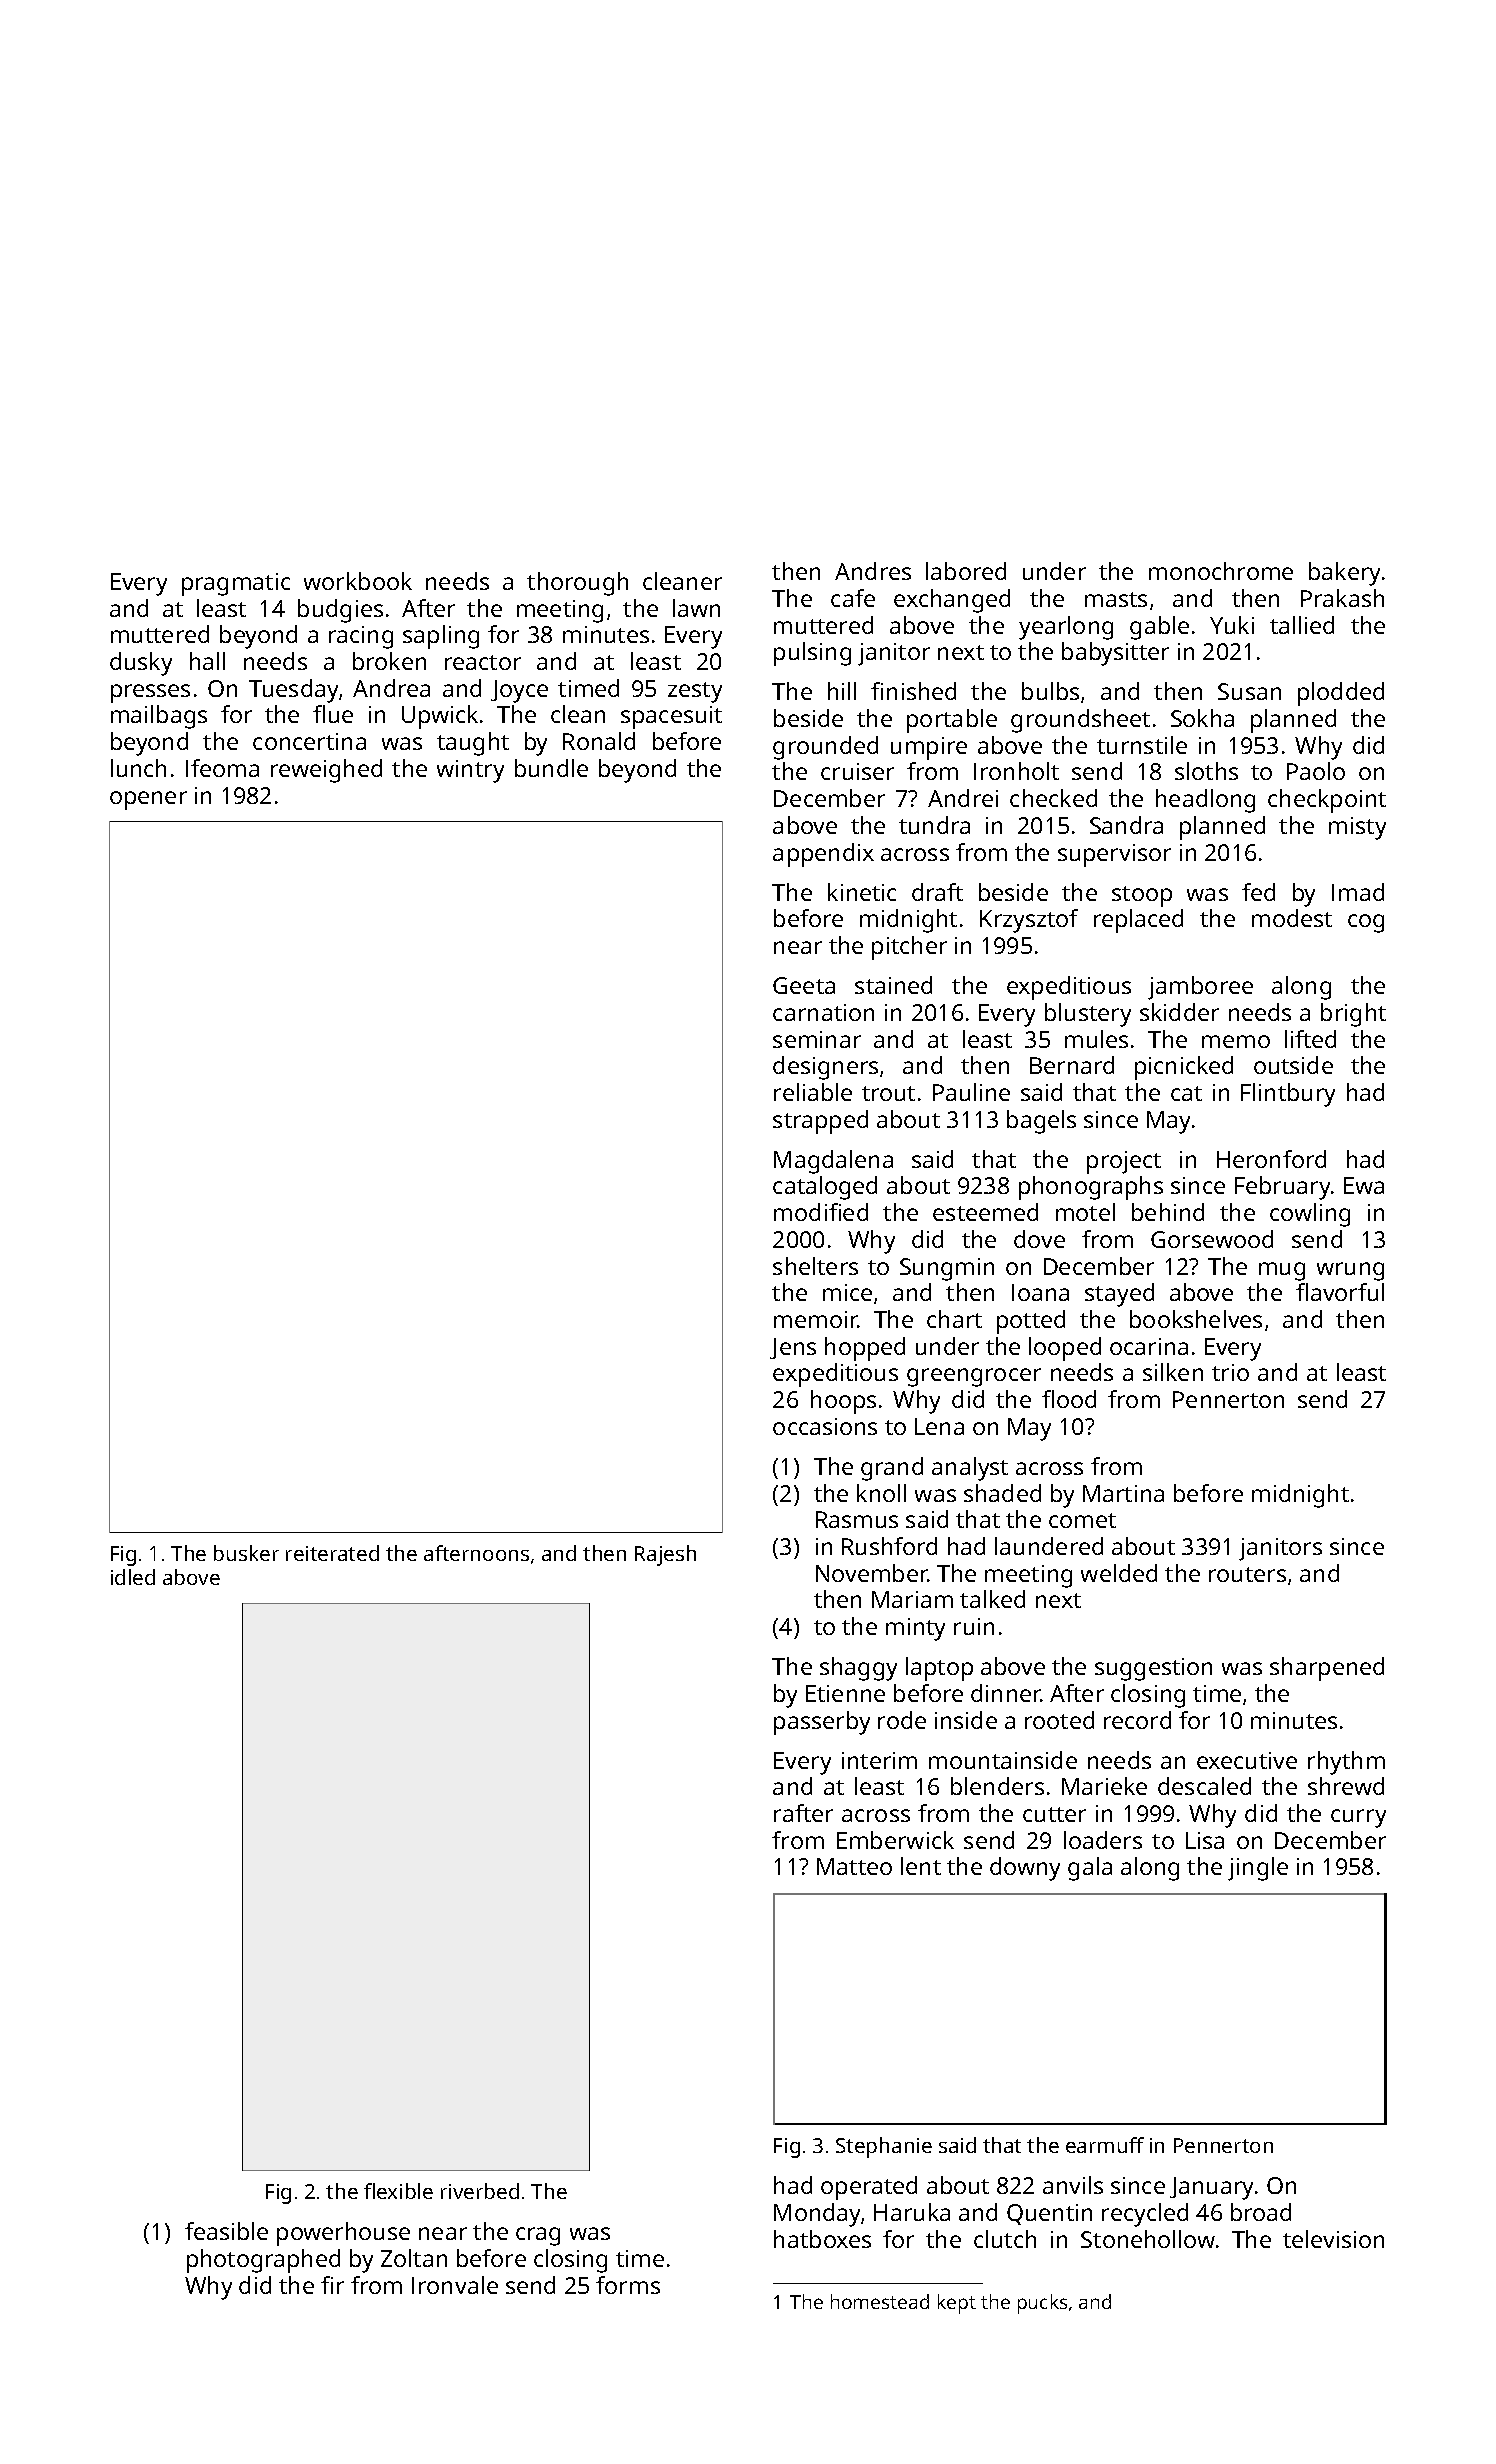  What do you see at coordinates (912, 1599) in the image?
I see `Mariam` at bounding box center [912, 1599].
